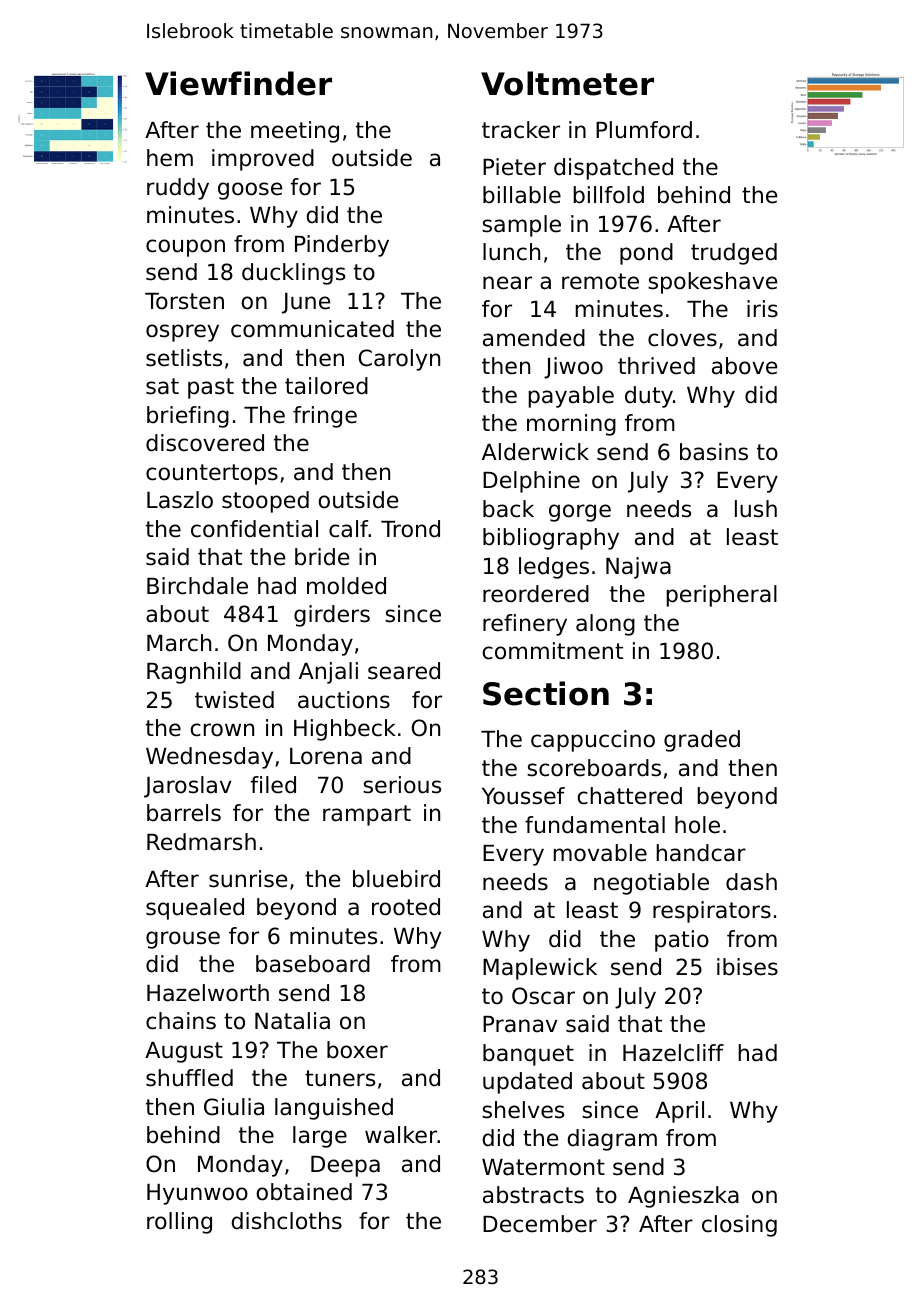  I want to click on cloves, so click(682, 338).
